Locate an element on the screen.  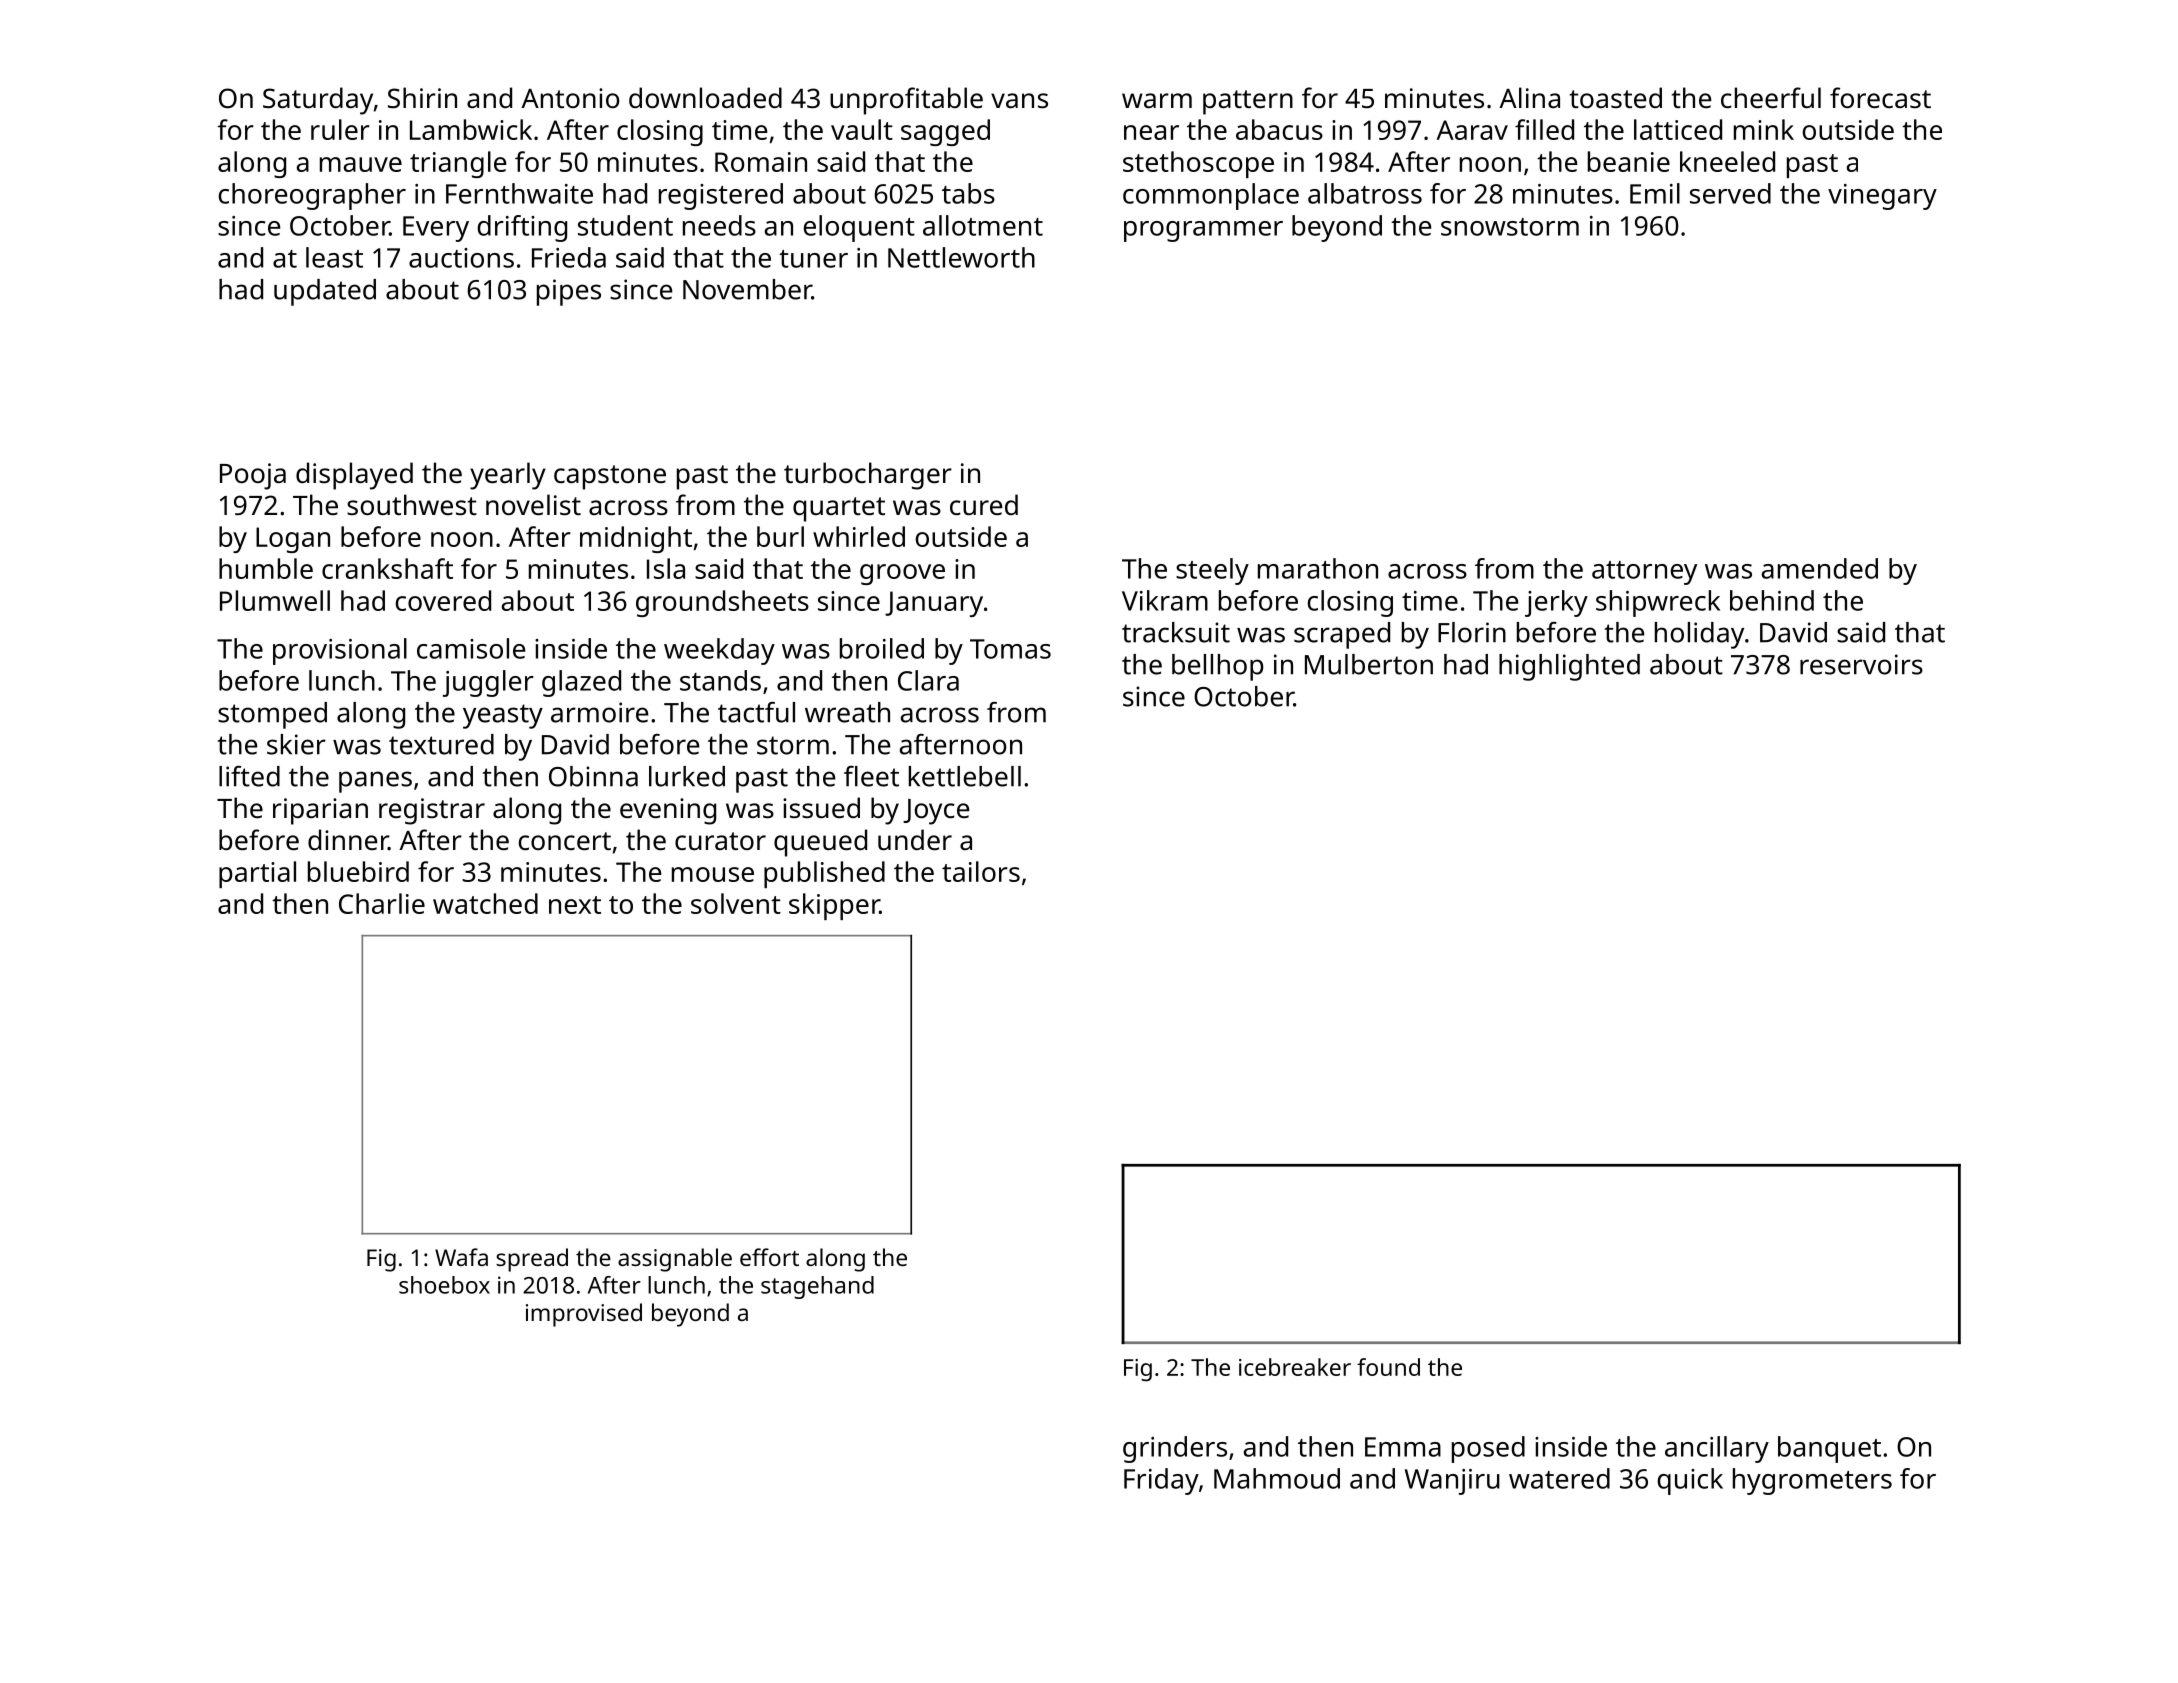
jerky is located at coordinates (1556, 603).
